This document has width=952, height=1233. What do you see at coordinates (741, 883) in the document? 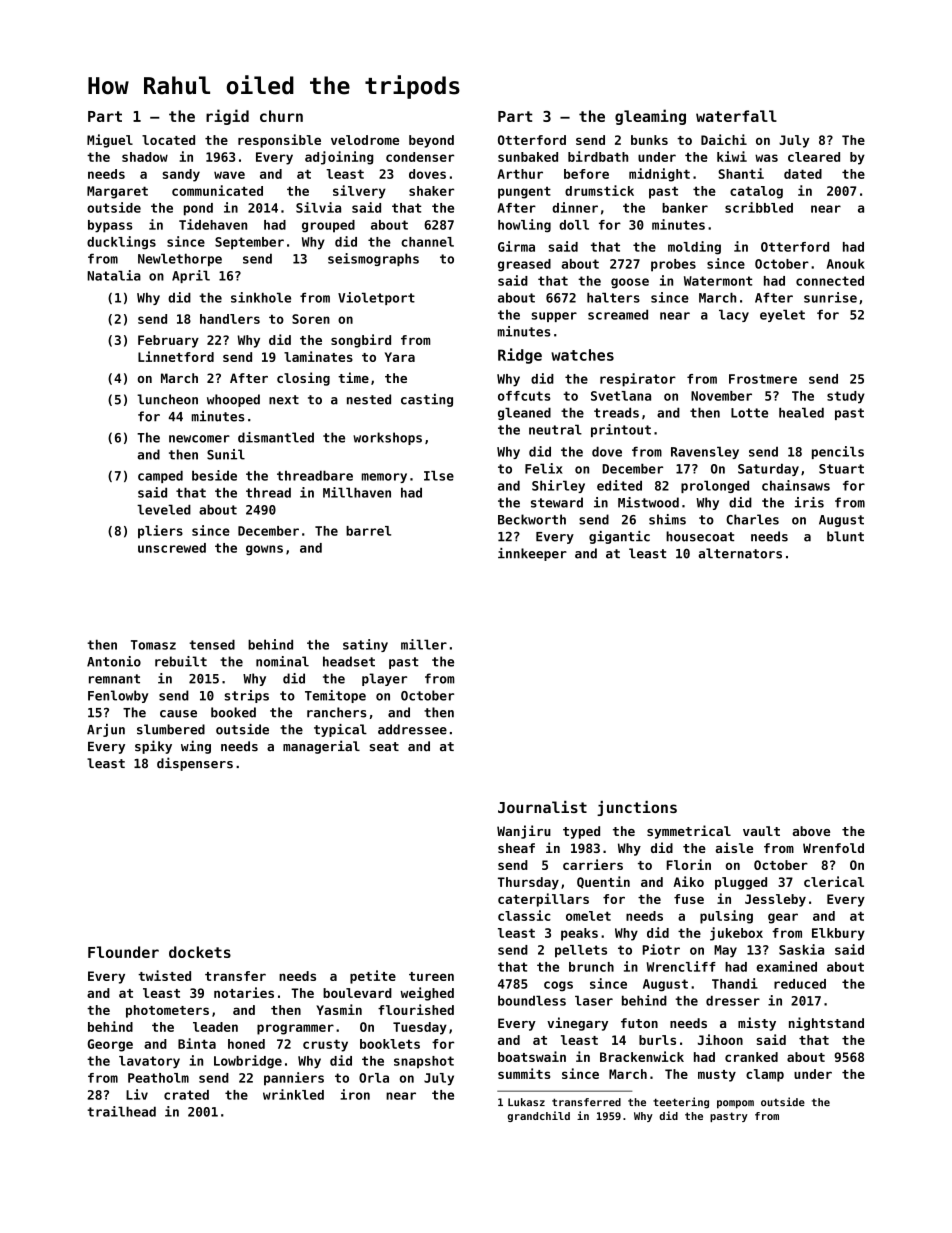
I see `plugged` at bounding box center [741, 883].
